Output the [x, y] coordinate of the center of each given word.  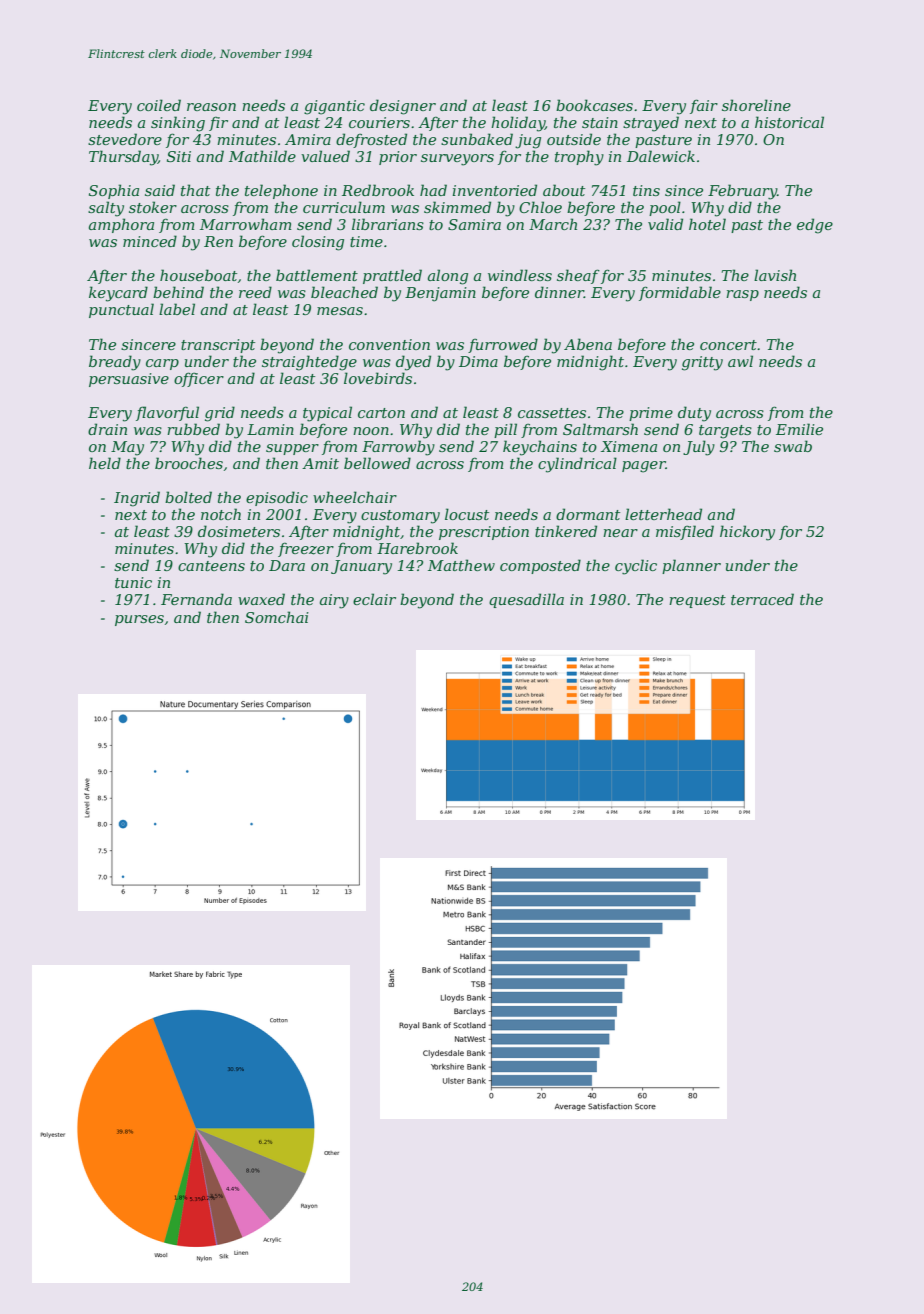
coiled [159, 105]
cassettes [552, 413]
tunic [133, 582]
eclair [374, 599]
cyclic [636, 567]
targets [725, 432]
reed [255, 292]
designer [403, 107]
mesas [340, 311]
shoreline [756, 105]
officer [199, 379]
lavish [775, 275]
